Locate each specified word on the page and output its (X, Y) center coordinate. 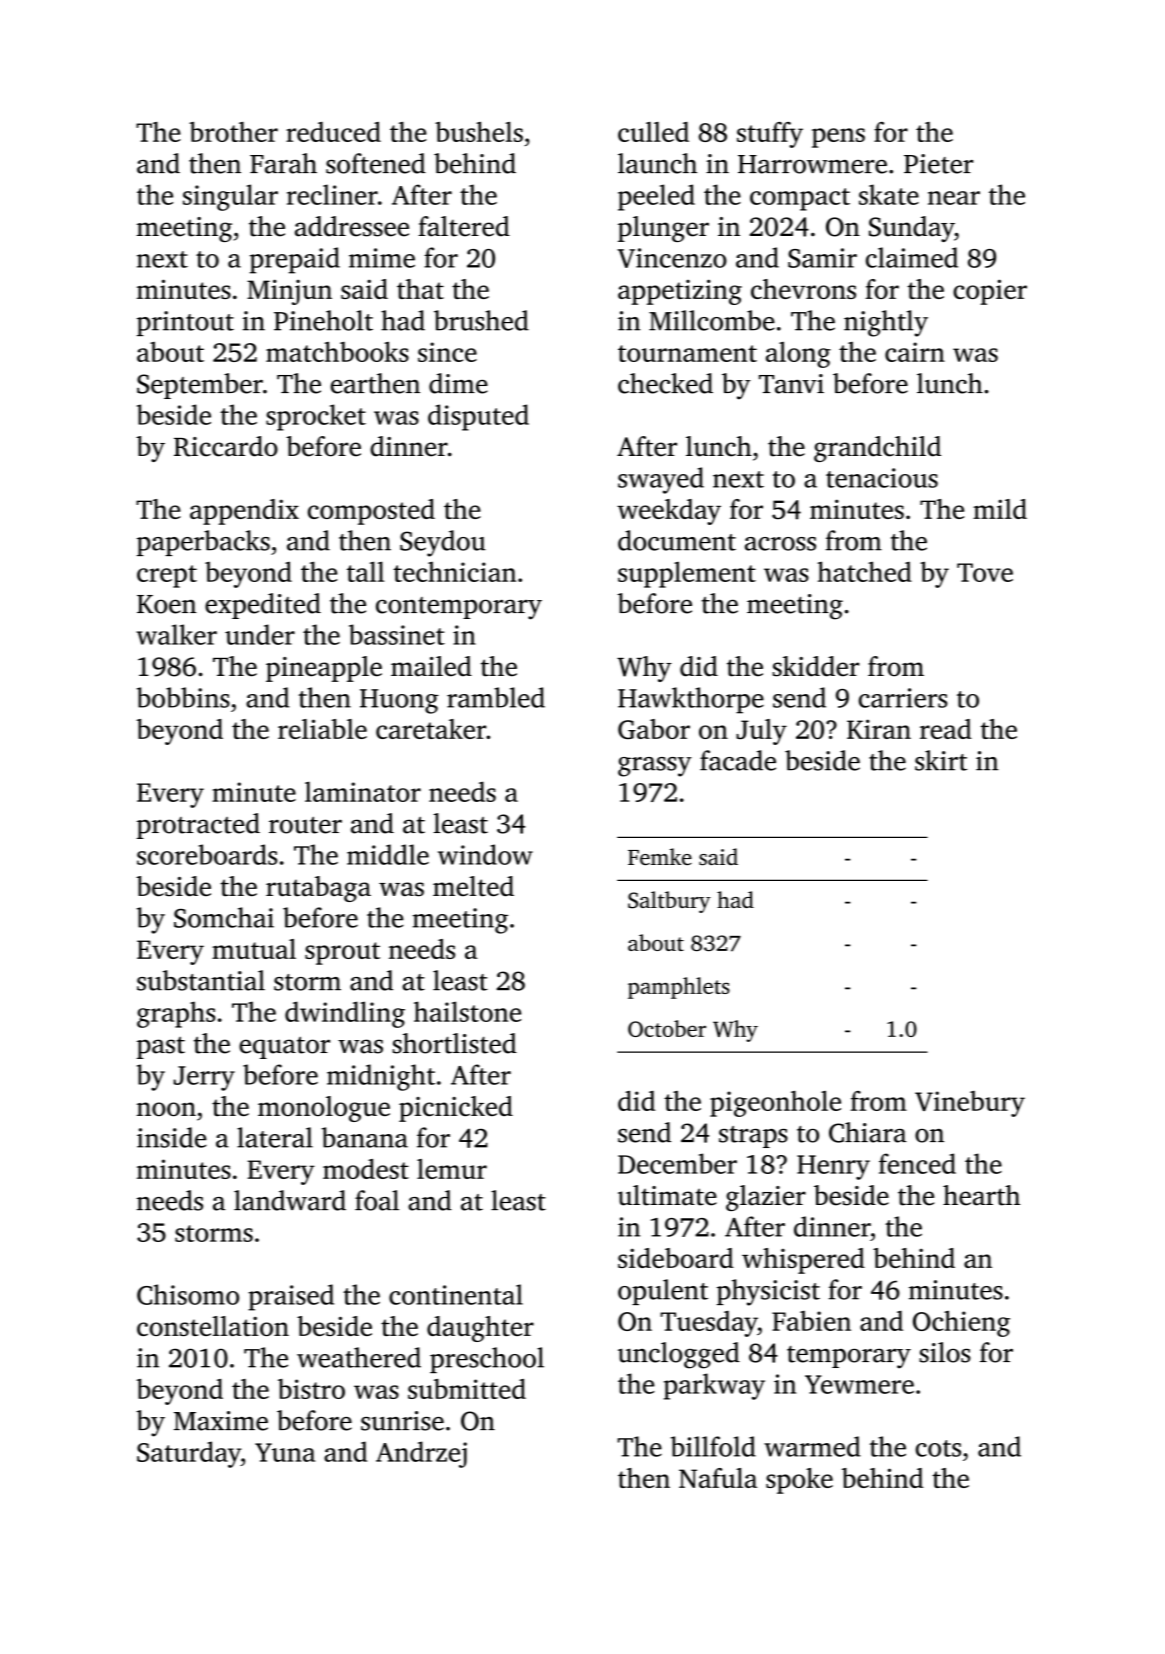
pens (838, 138)
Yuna (285, 1452)
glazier (766, 1198)
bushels (479, 132)
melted (473, 886)
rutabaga (318, 889)
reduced (333, 132)
